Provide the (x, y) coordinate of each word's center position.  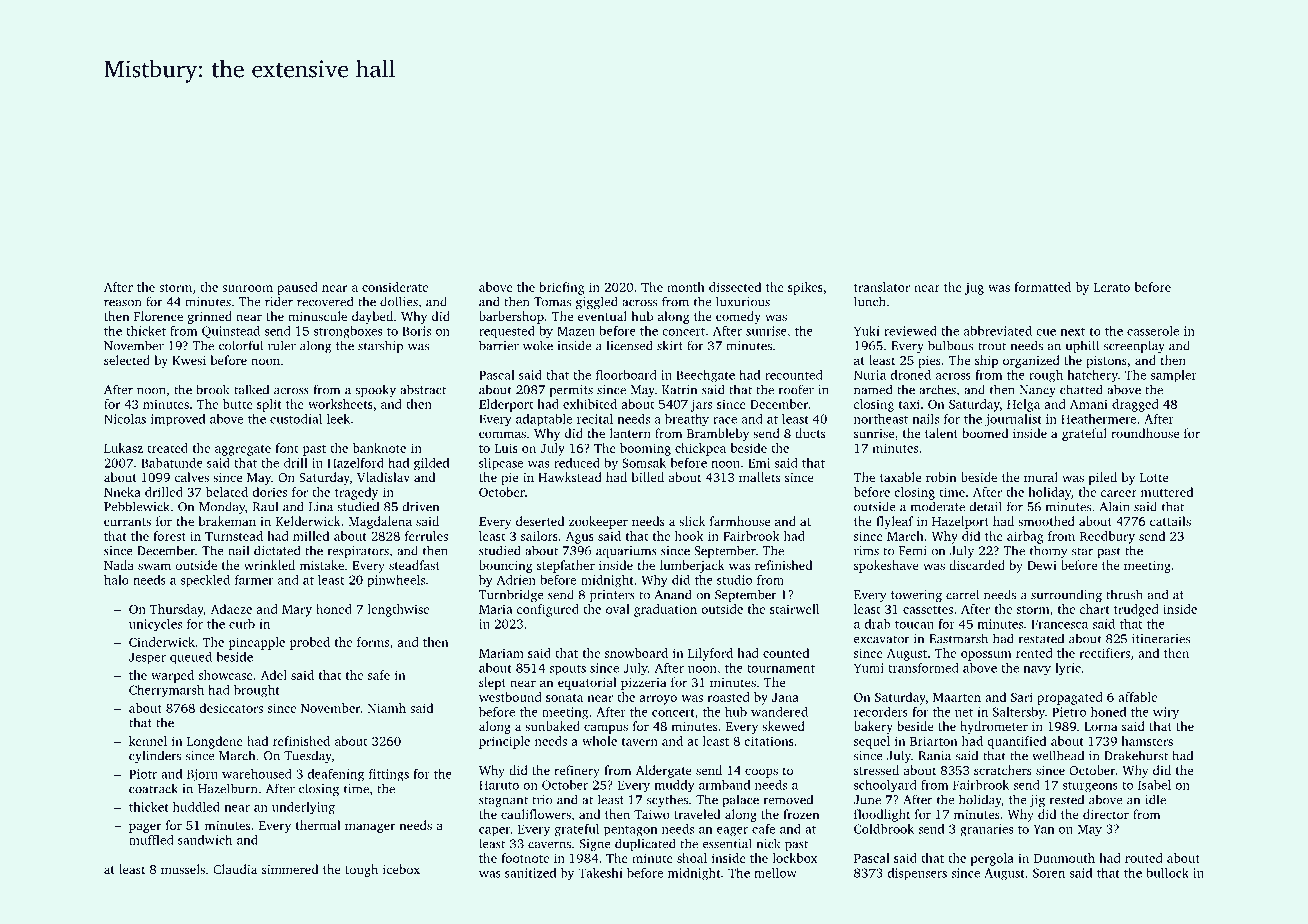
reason (122, 303)
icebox (401, 869)
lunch (869, 301)
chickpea (700, 449)
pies (929, 362)
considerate (395, 287)
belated (227, 492)
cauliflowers (536, 814)
